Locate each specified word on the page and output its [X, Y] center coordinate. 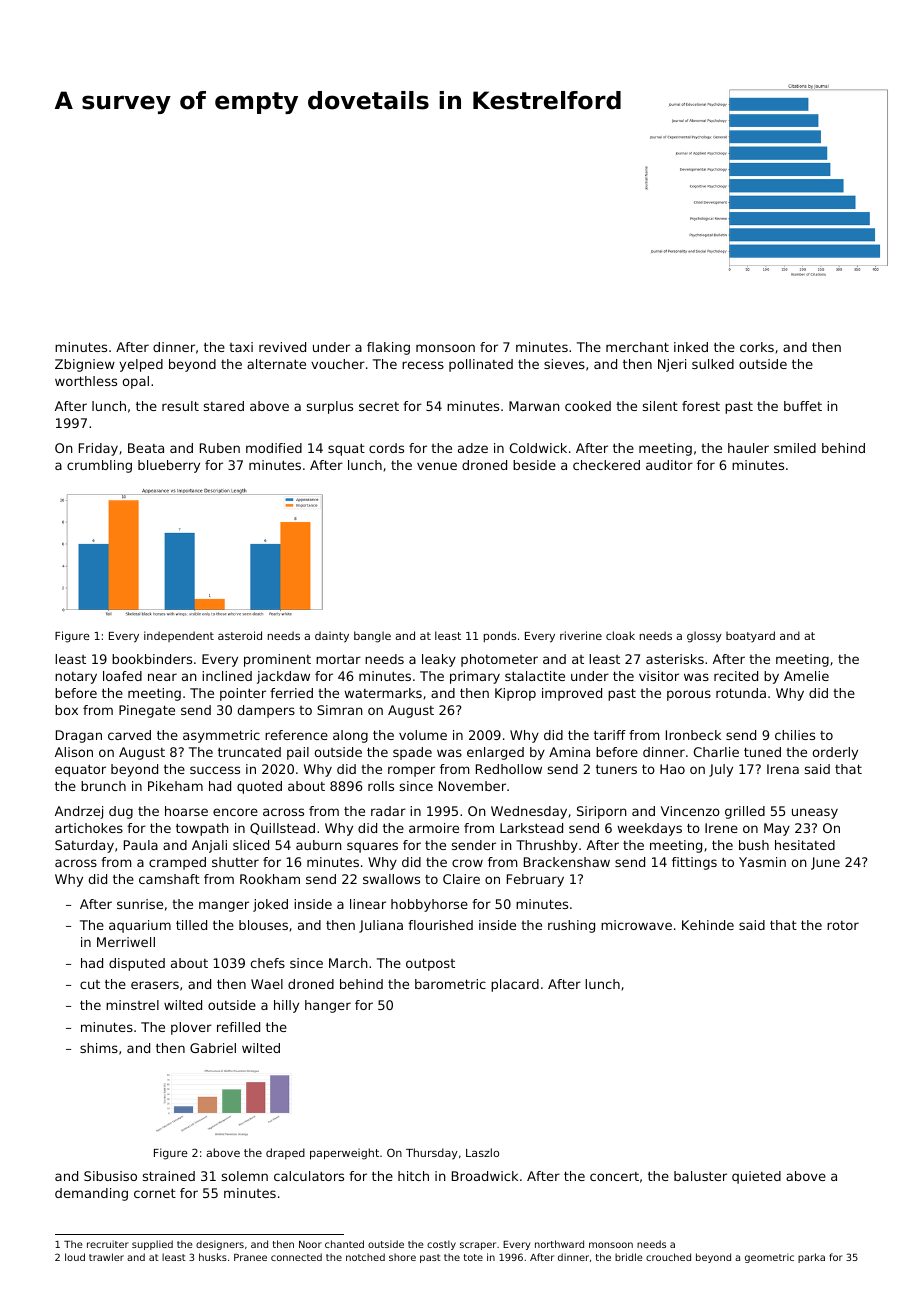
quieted [756, 1177]
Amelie [806, 676]
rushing [571, 926]
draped [285, 1153]
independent [179, 636]
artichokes [89, 828]
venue [437, 466]
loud [75, 1257]
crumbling [99, 466]
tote [473, 1257]
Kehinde [708, 925]
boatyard [750, 637]
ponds [500, 637]
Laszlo [482, 1152]
